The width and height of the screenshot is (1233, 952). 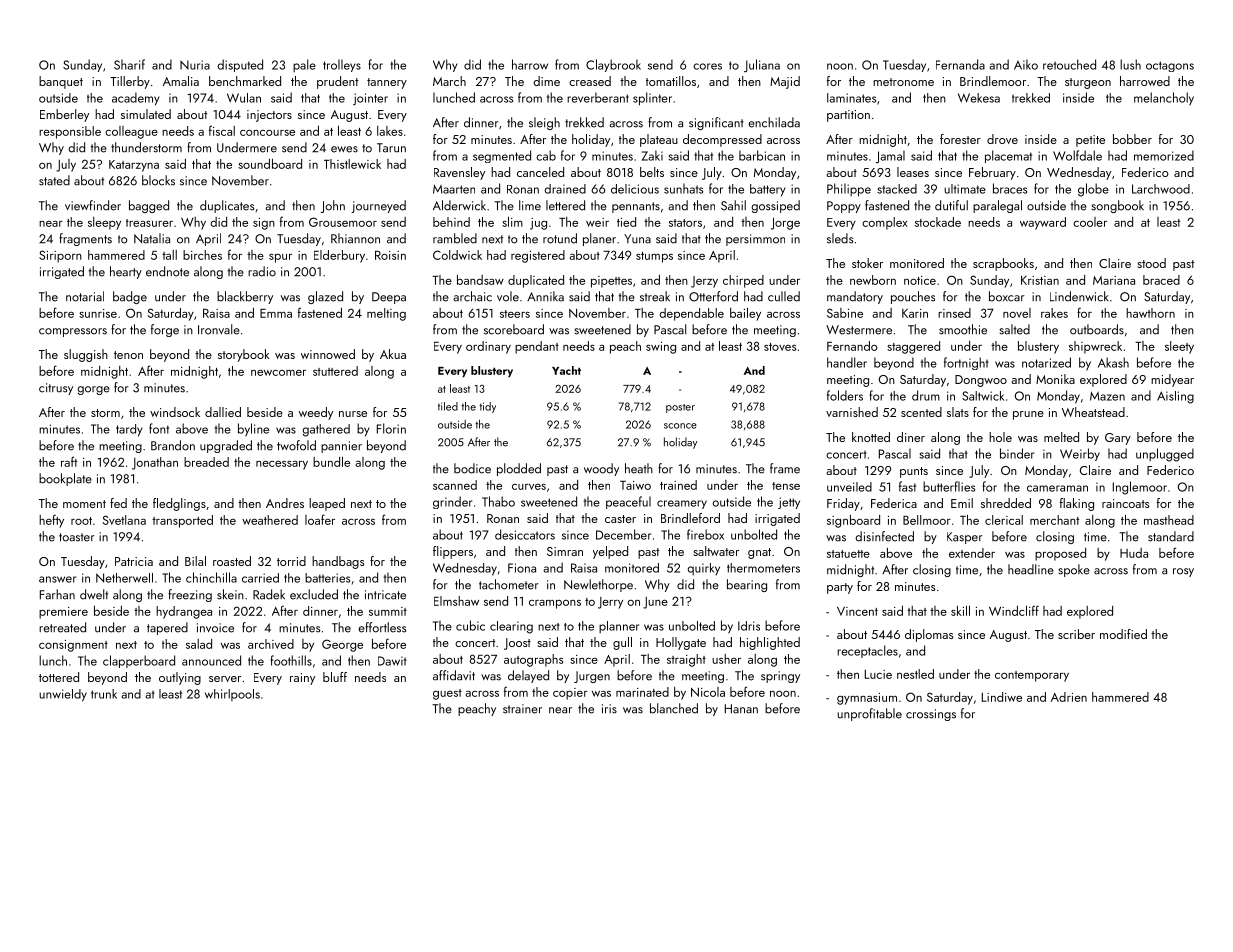 I want to click on stockade, so click(x=938, y=222).
